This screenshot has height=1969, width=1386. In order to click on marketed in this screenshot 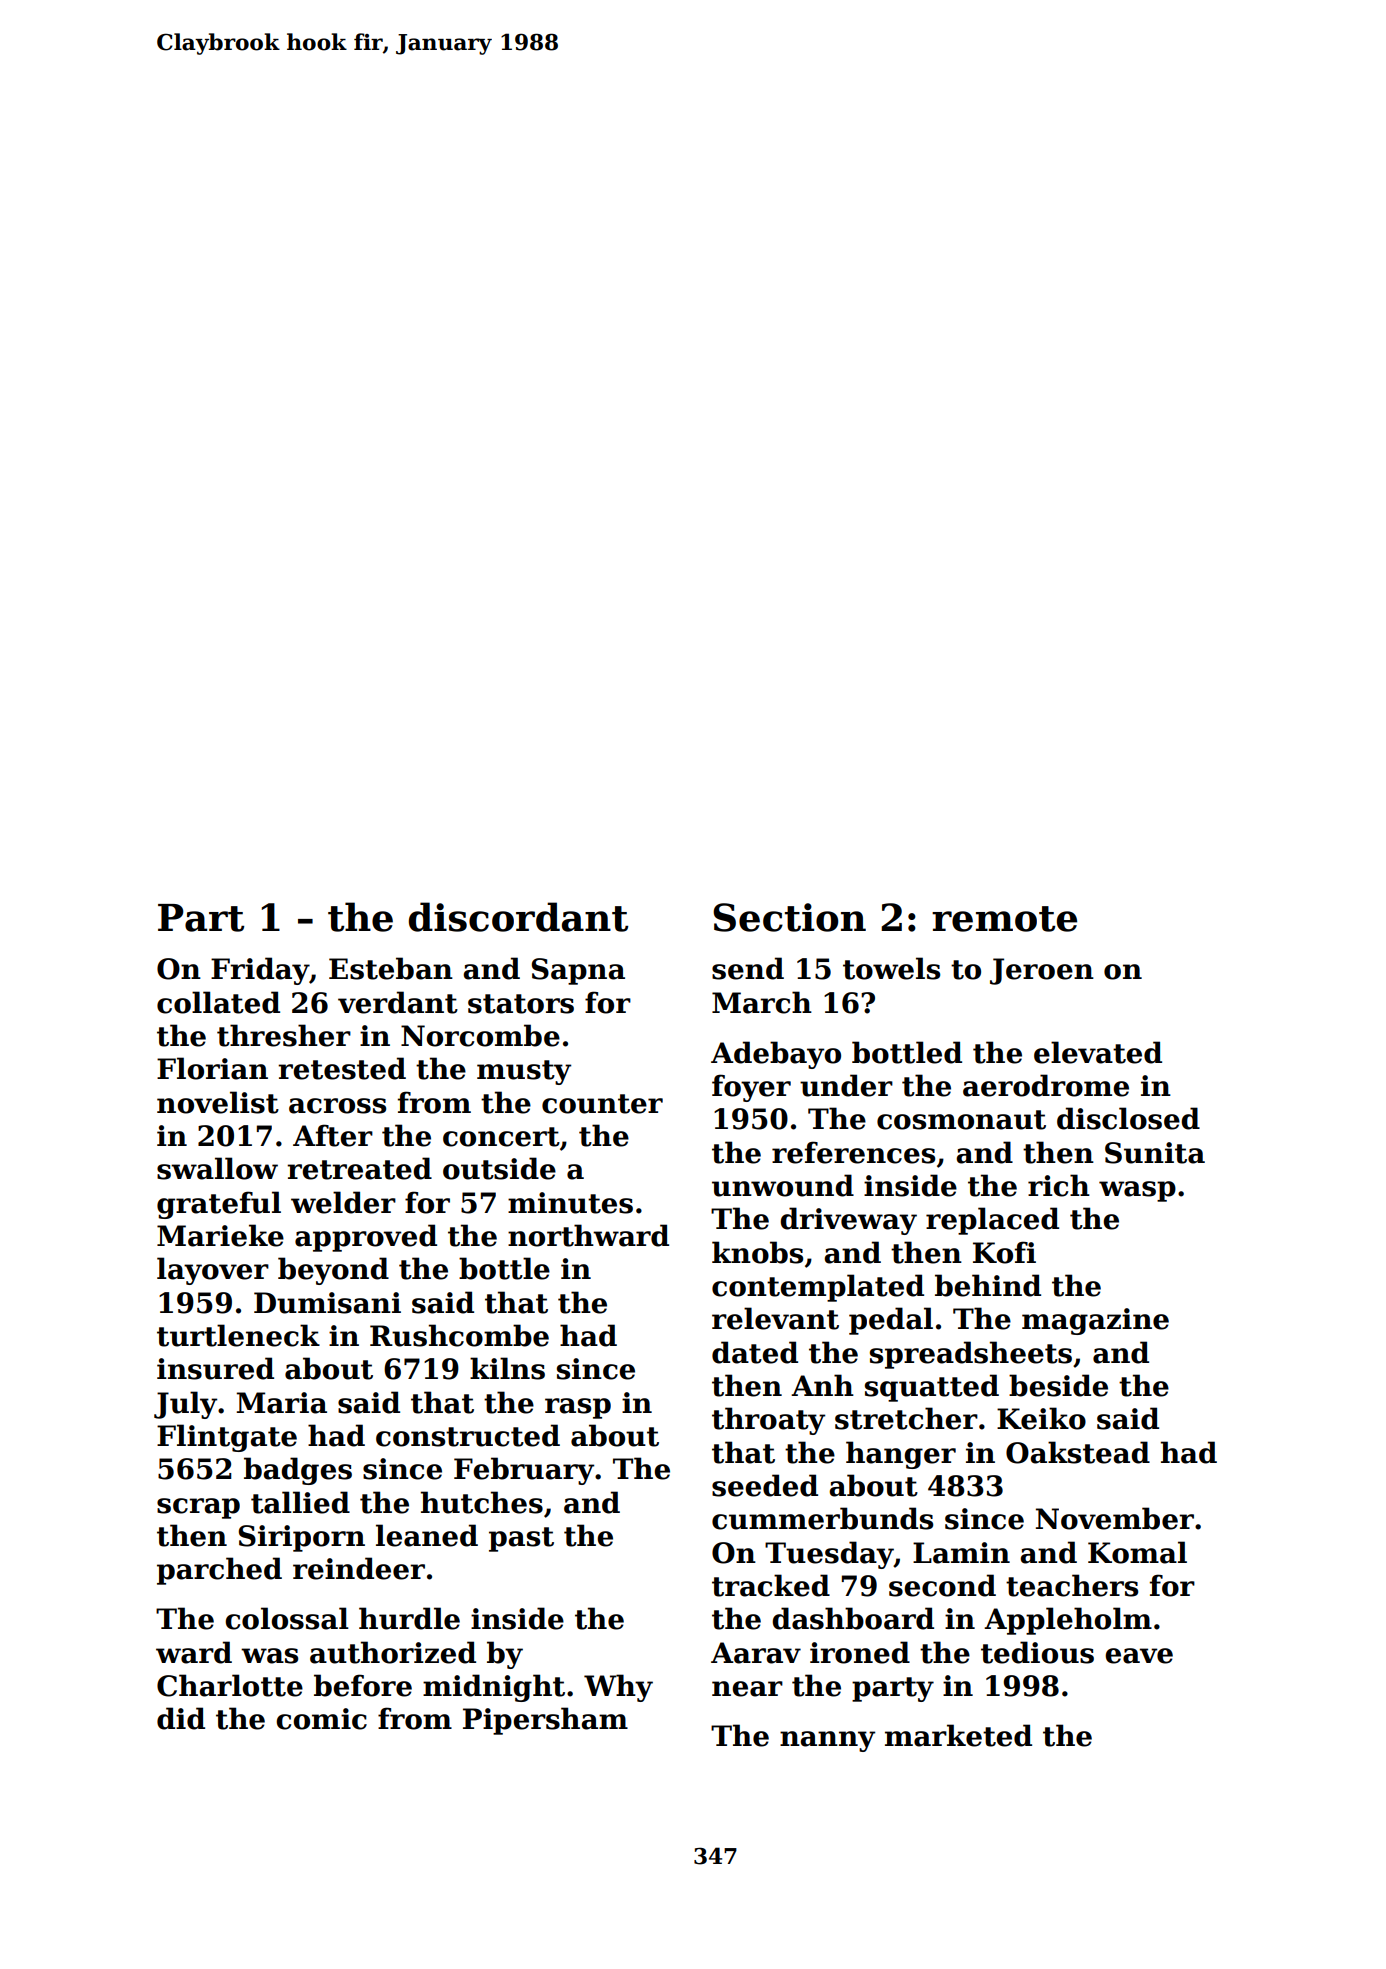, I will do `click(958, 1735)`.
